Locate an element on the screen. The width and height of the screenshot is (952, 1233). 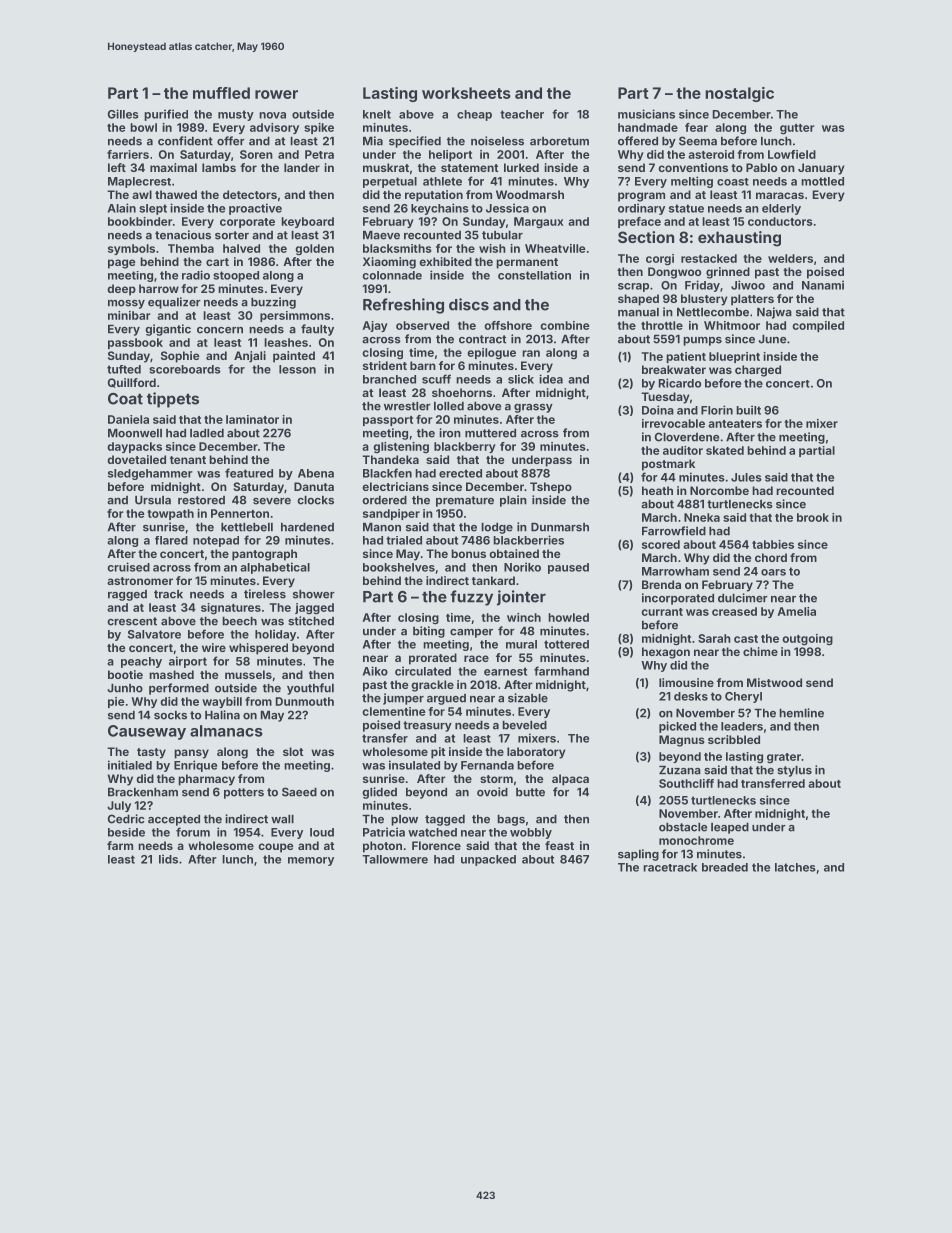
Tallowmere is located at coordinates (395, 859).
